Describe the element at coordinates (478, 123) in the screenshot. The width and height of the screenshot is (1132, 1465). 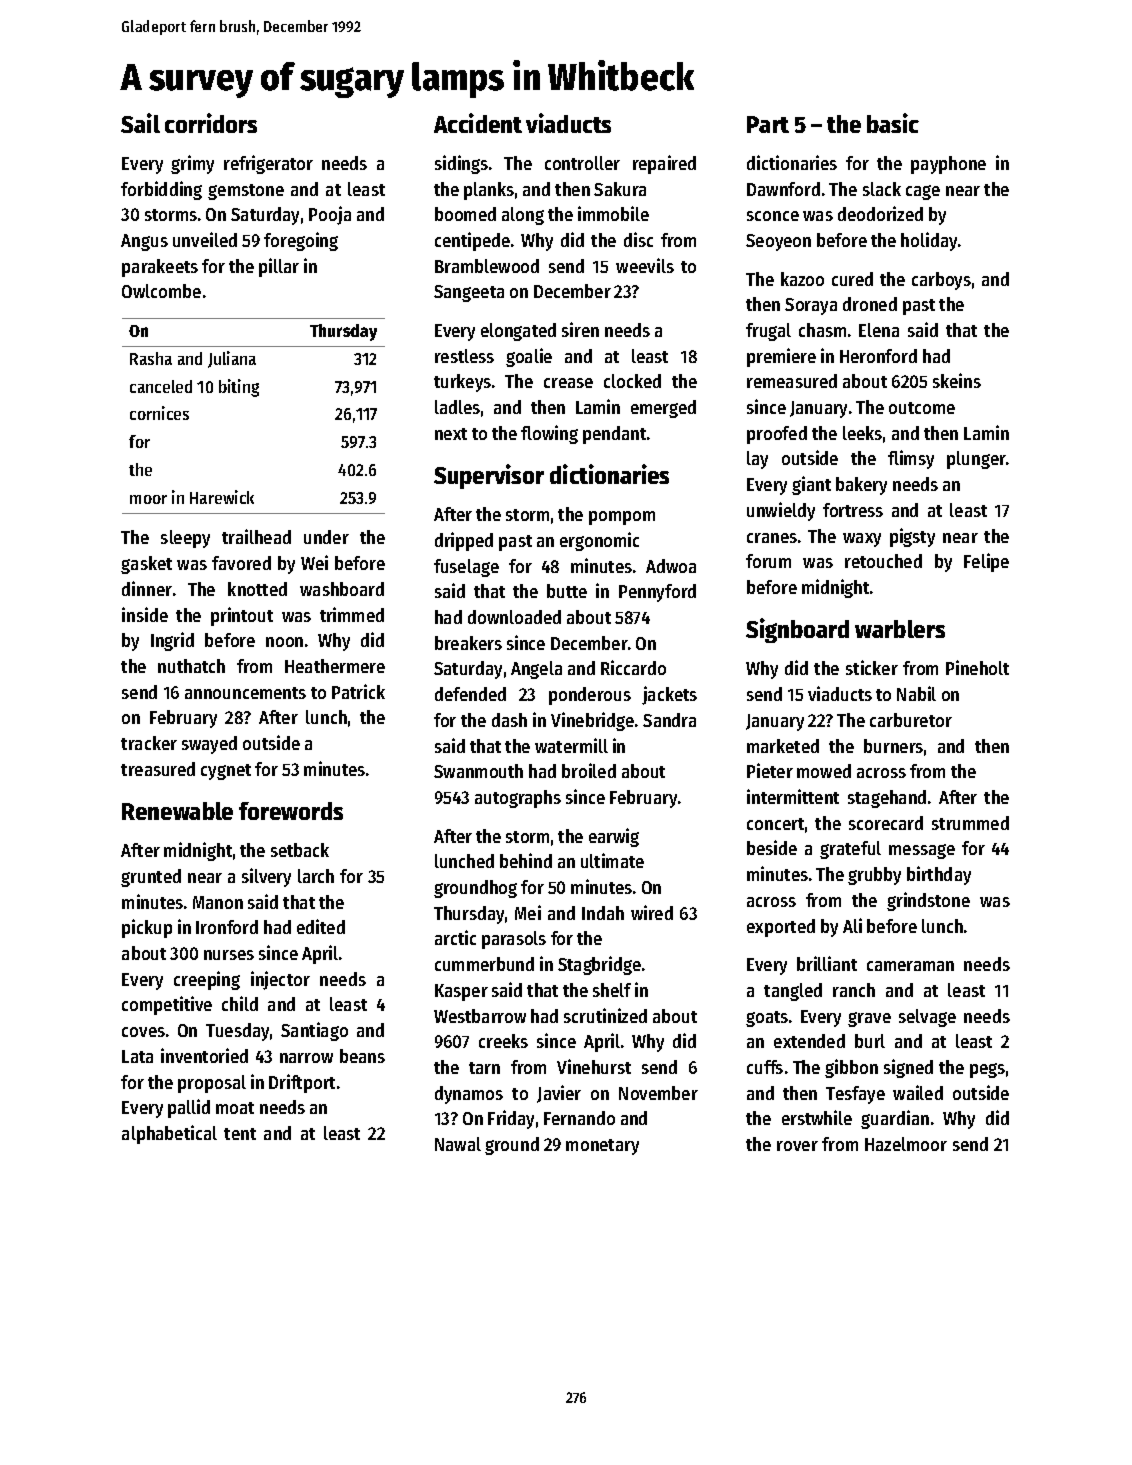
I see `Accident` at that location.
